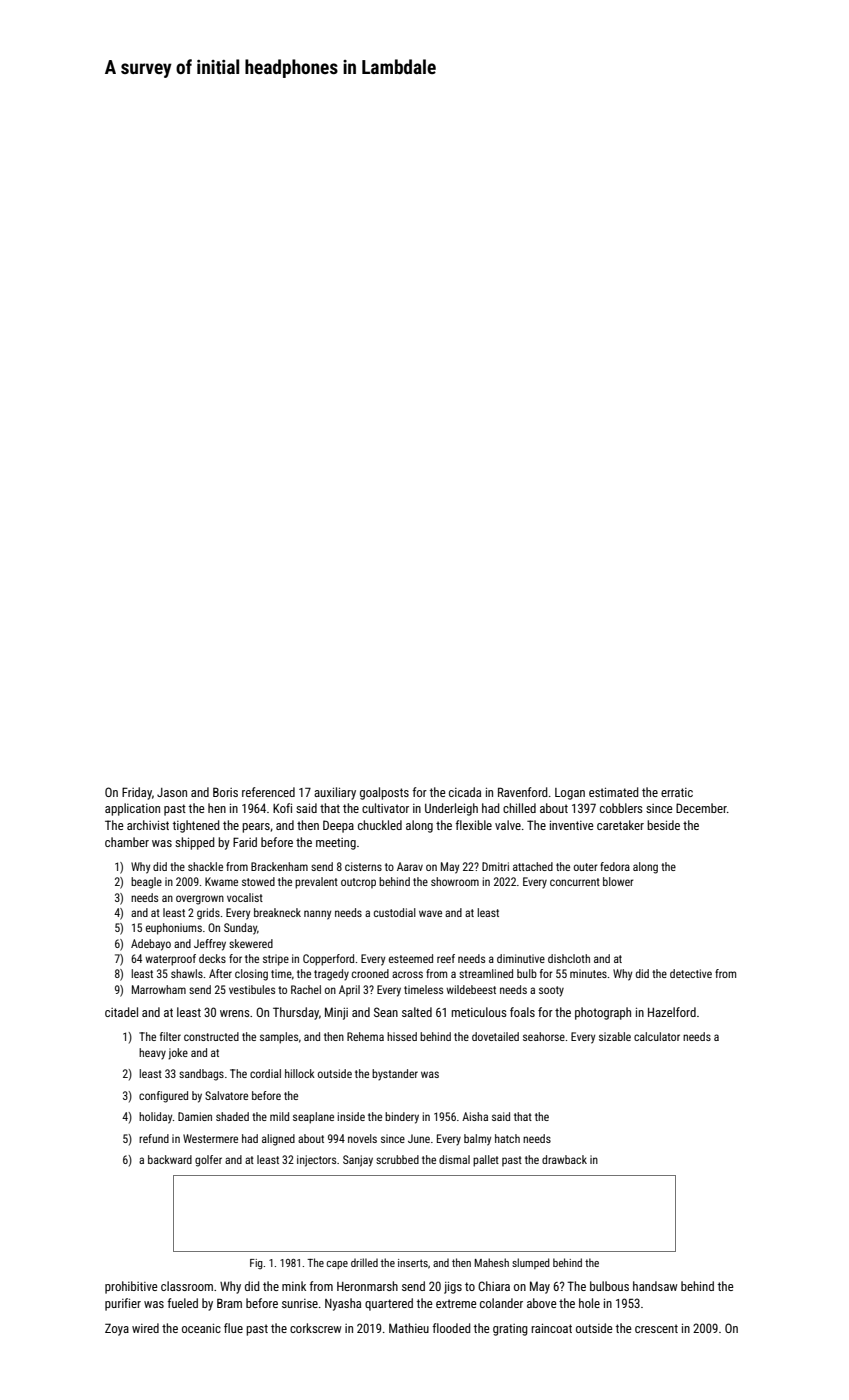 This page has height=1400, width=849. I want to click on Dmitri, so click(495, 866).
